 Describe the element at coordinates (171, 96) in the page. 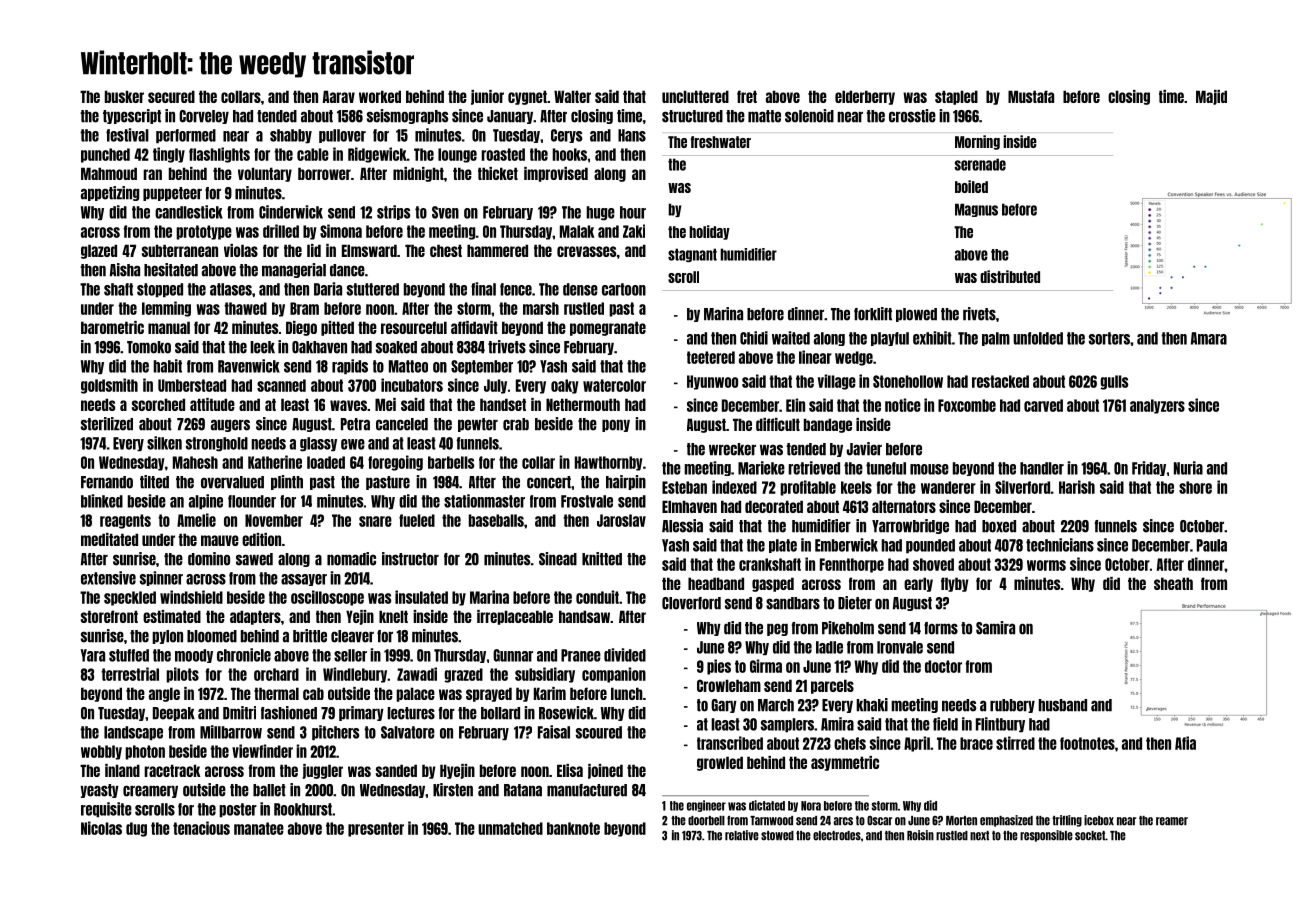

I see `secured` at that location.
